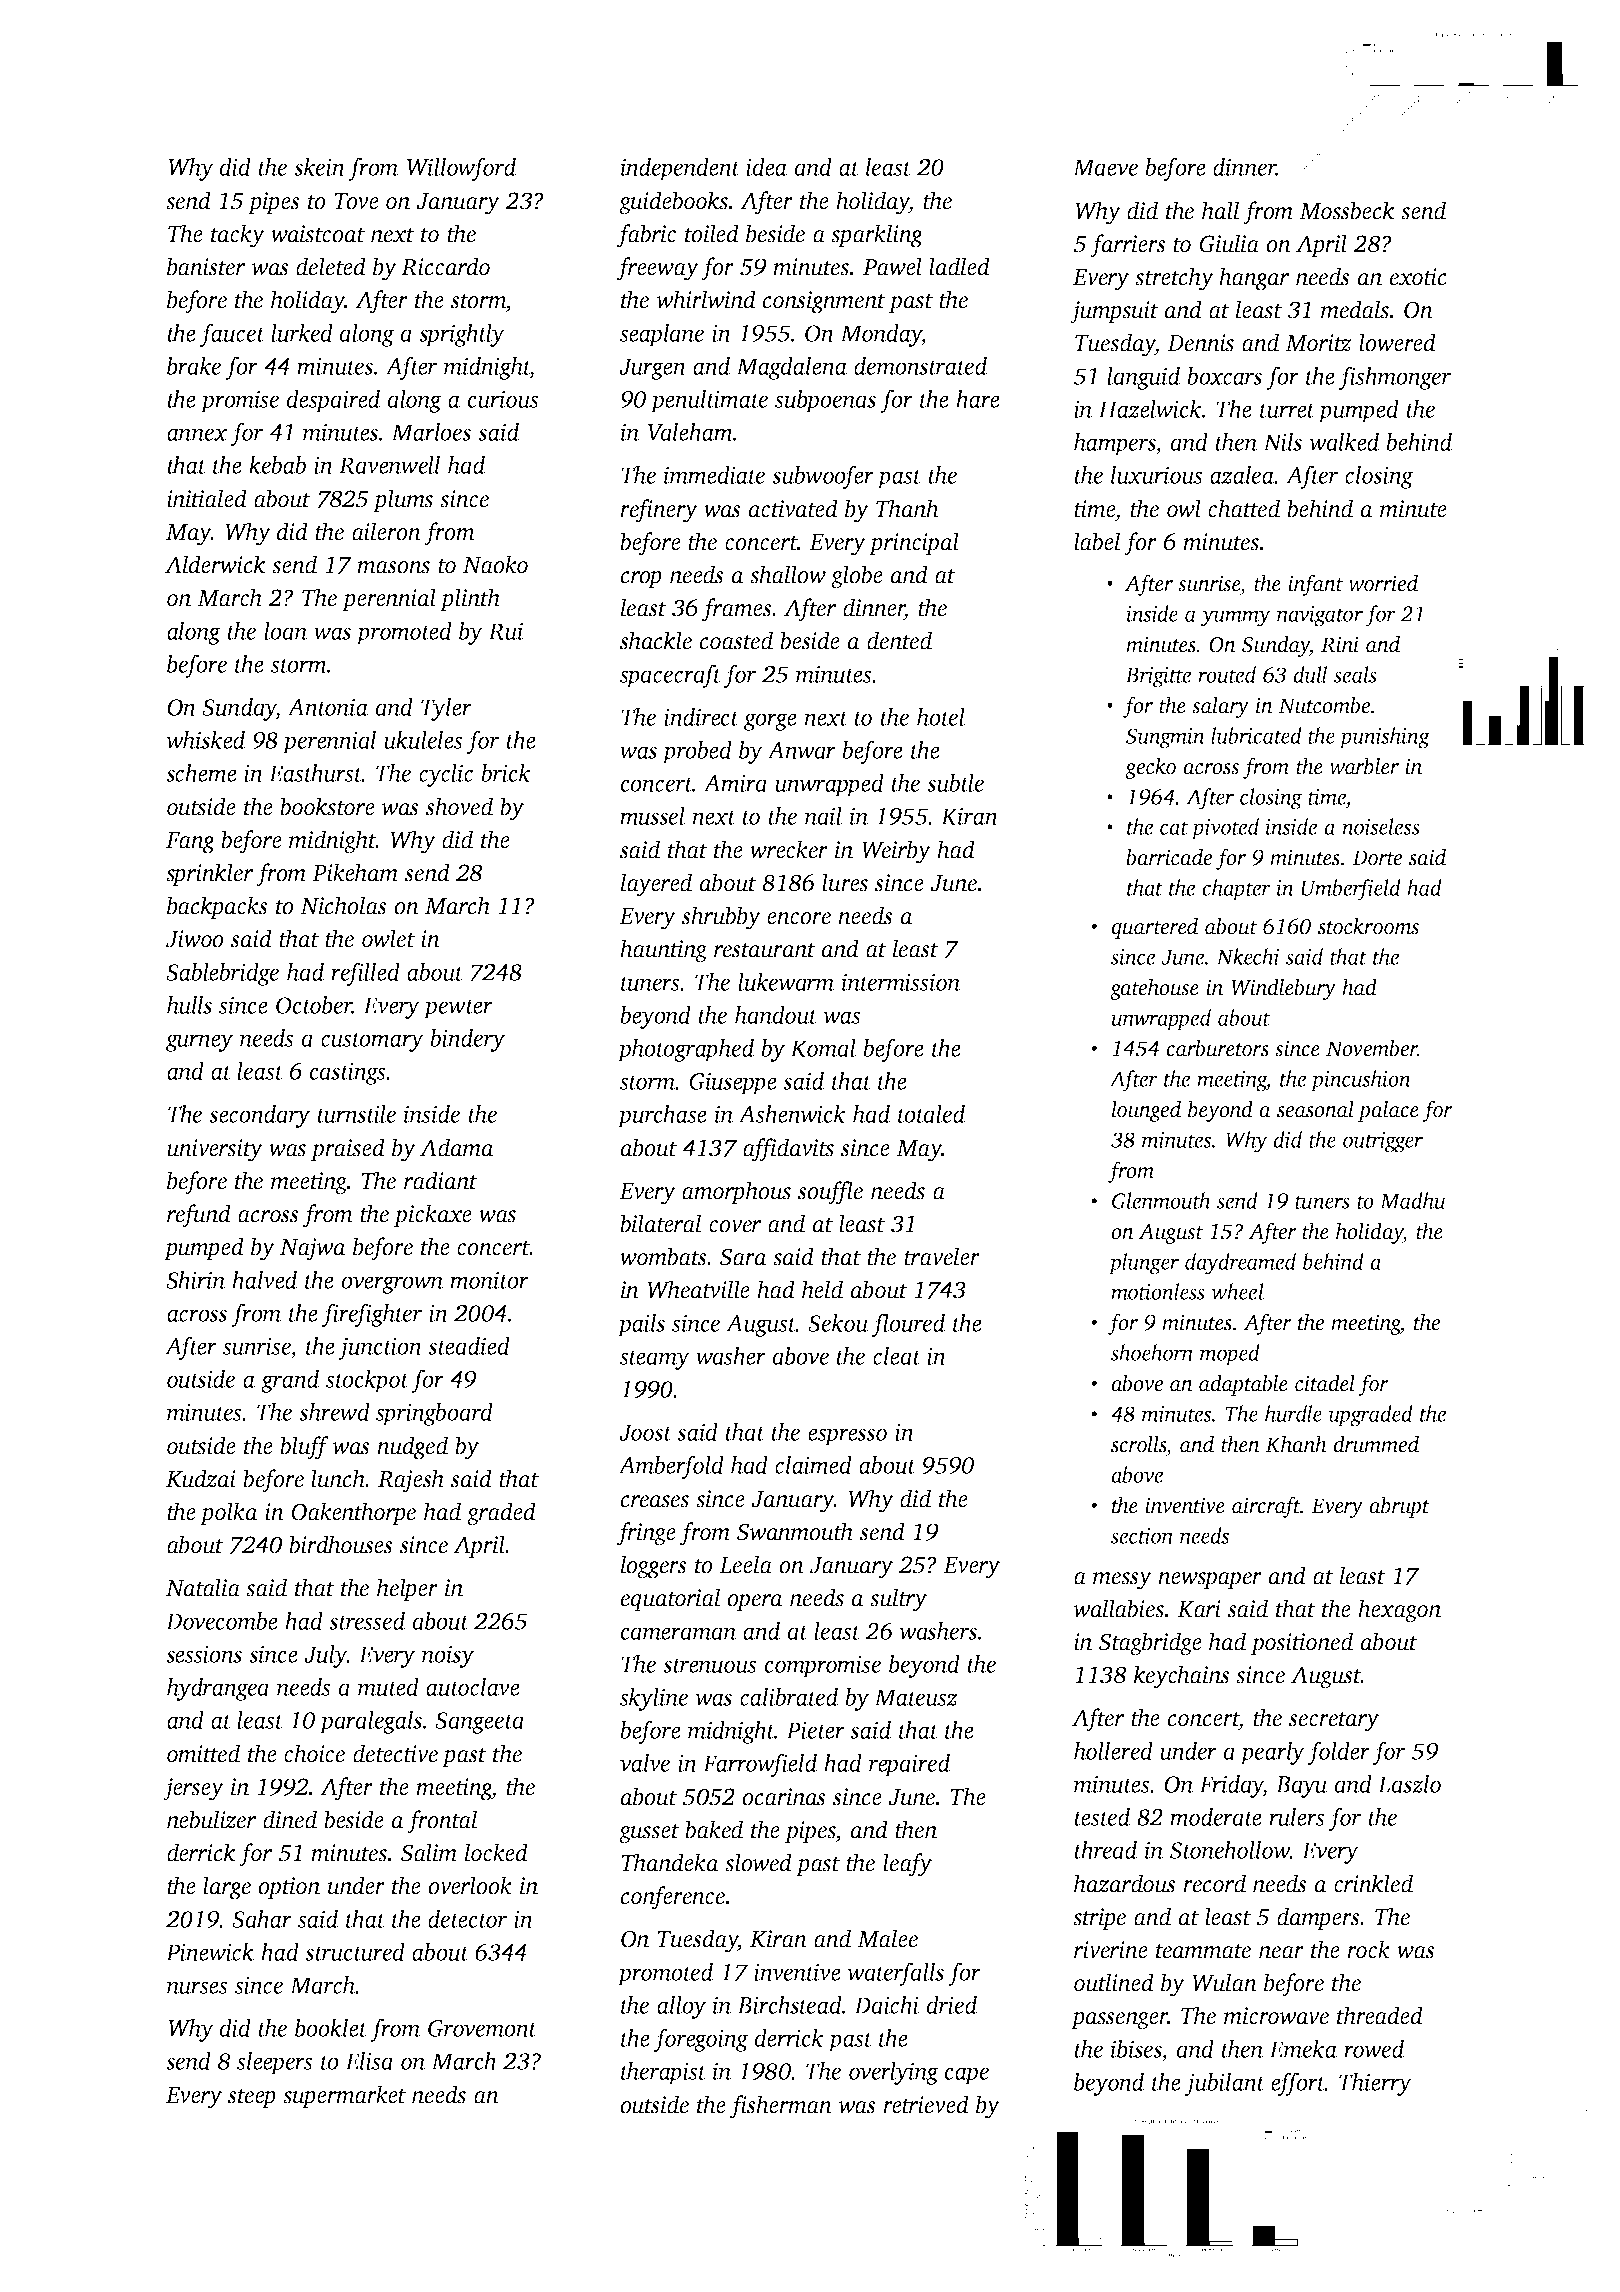 The width and height of the screenshot is (1620, 2292). I want to click on jumpsuit, so click(1114, 312).
